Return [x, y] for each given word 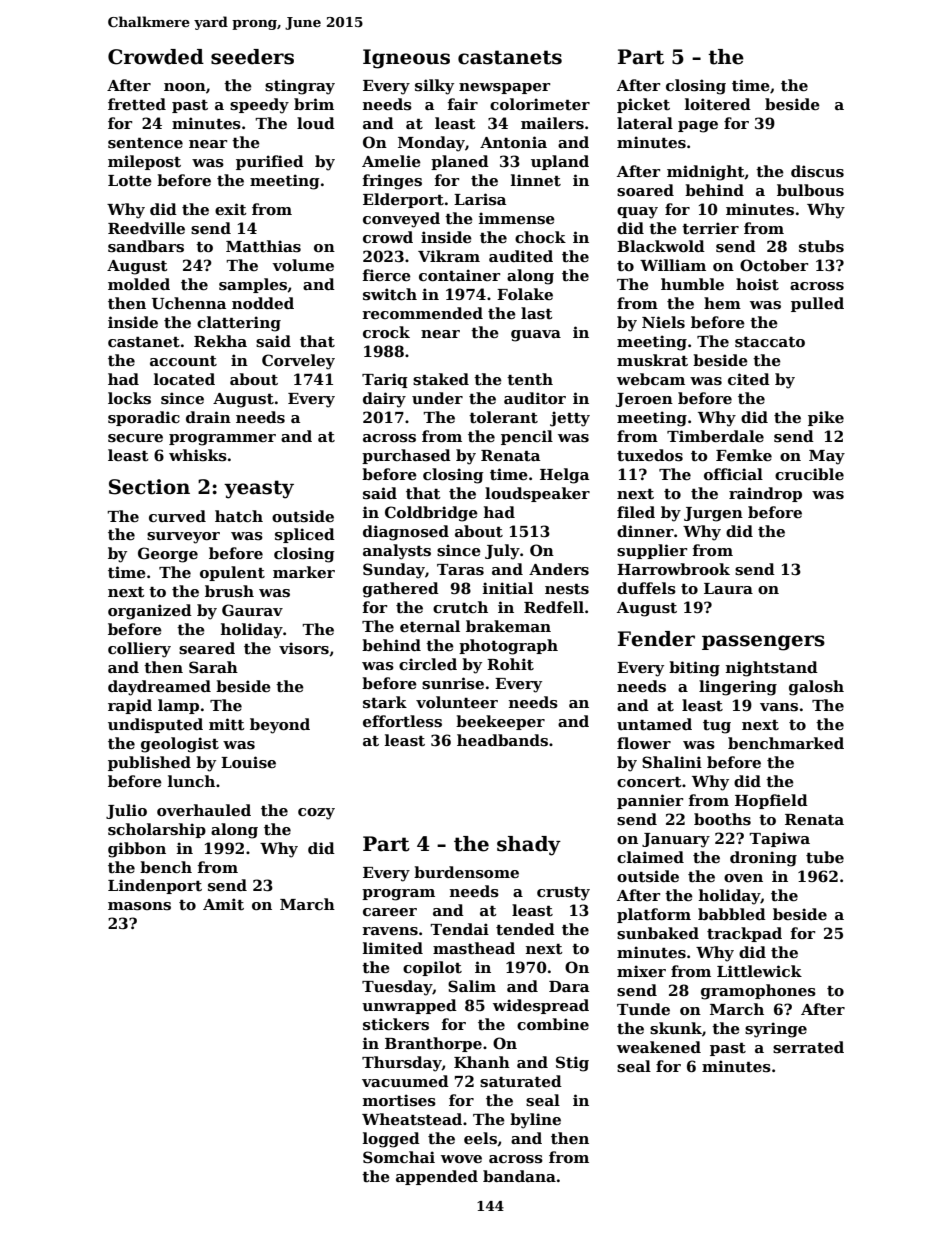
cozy [316, 814]
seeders [252, 57]
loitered [718, 104]
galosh [816, 688]
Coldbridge [431, 514]
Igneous [406, 59]
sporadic [144, 418]
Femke [744, 455]
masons [139, 906]
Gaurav [252, 610]
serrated [808, 1047]
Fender [656, 639]
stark [385, 702]
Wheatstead [412, 1119]
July [502, 552]
